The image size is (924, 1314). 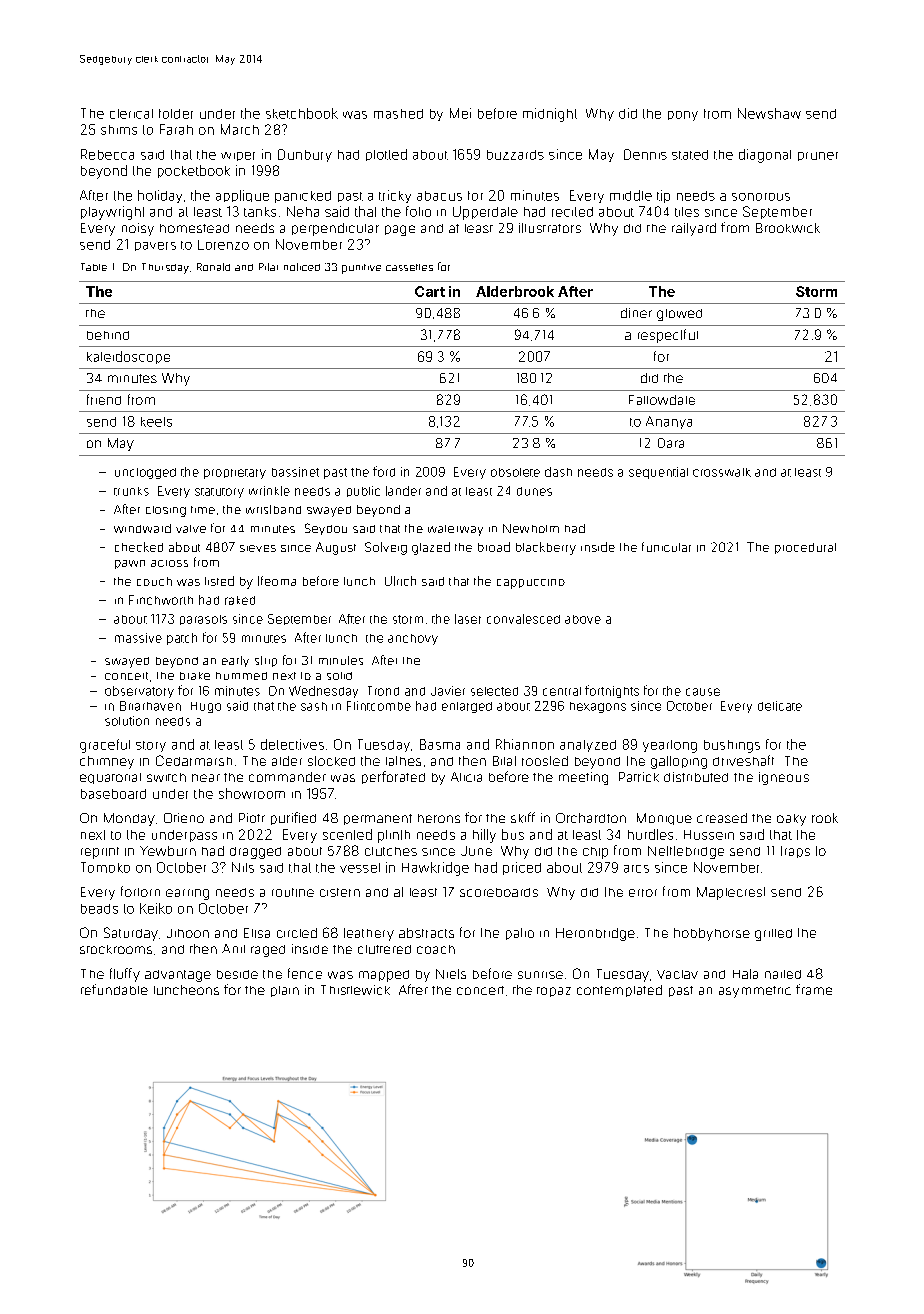 What do you see at coordinates (669, 422) in the page?
I see `Ananya` at bounding box center [669, 422].
